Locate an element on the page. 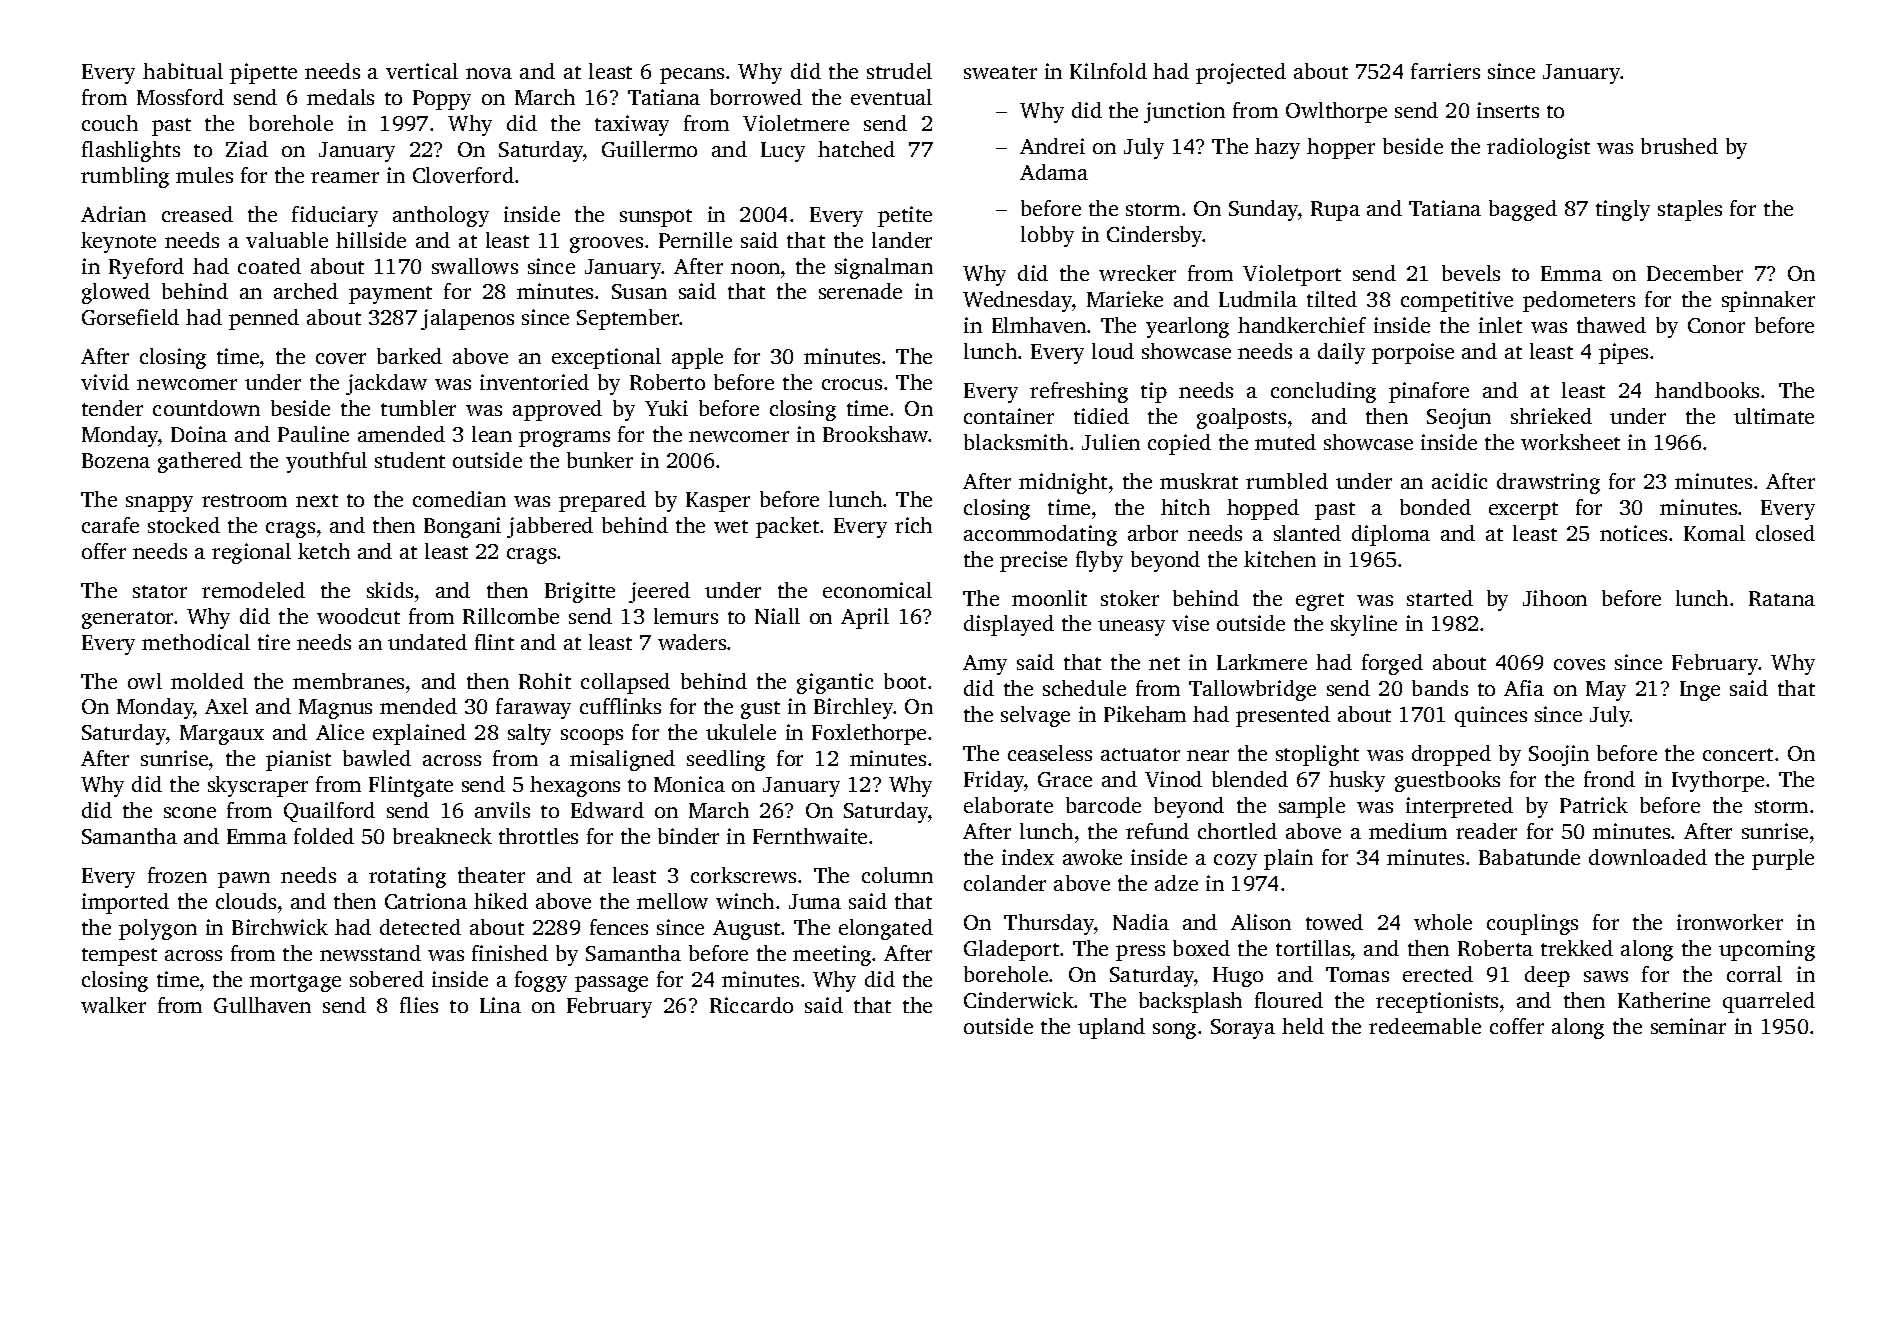 The width and height of the page is (1897, 1342). Kilnfold is located at coordinates (1108, 71).
